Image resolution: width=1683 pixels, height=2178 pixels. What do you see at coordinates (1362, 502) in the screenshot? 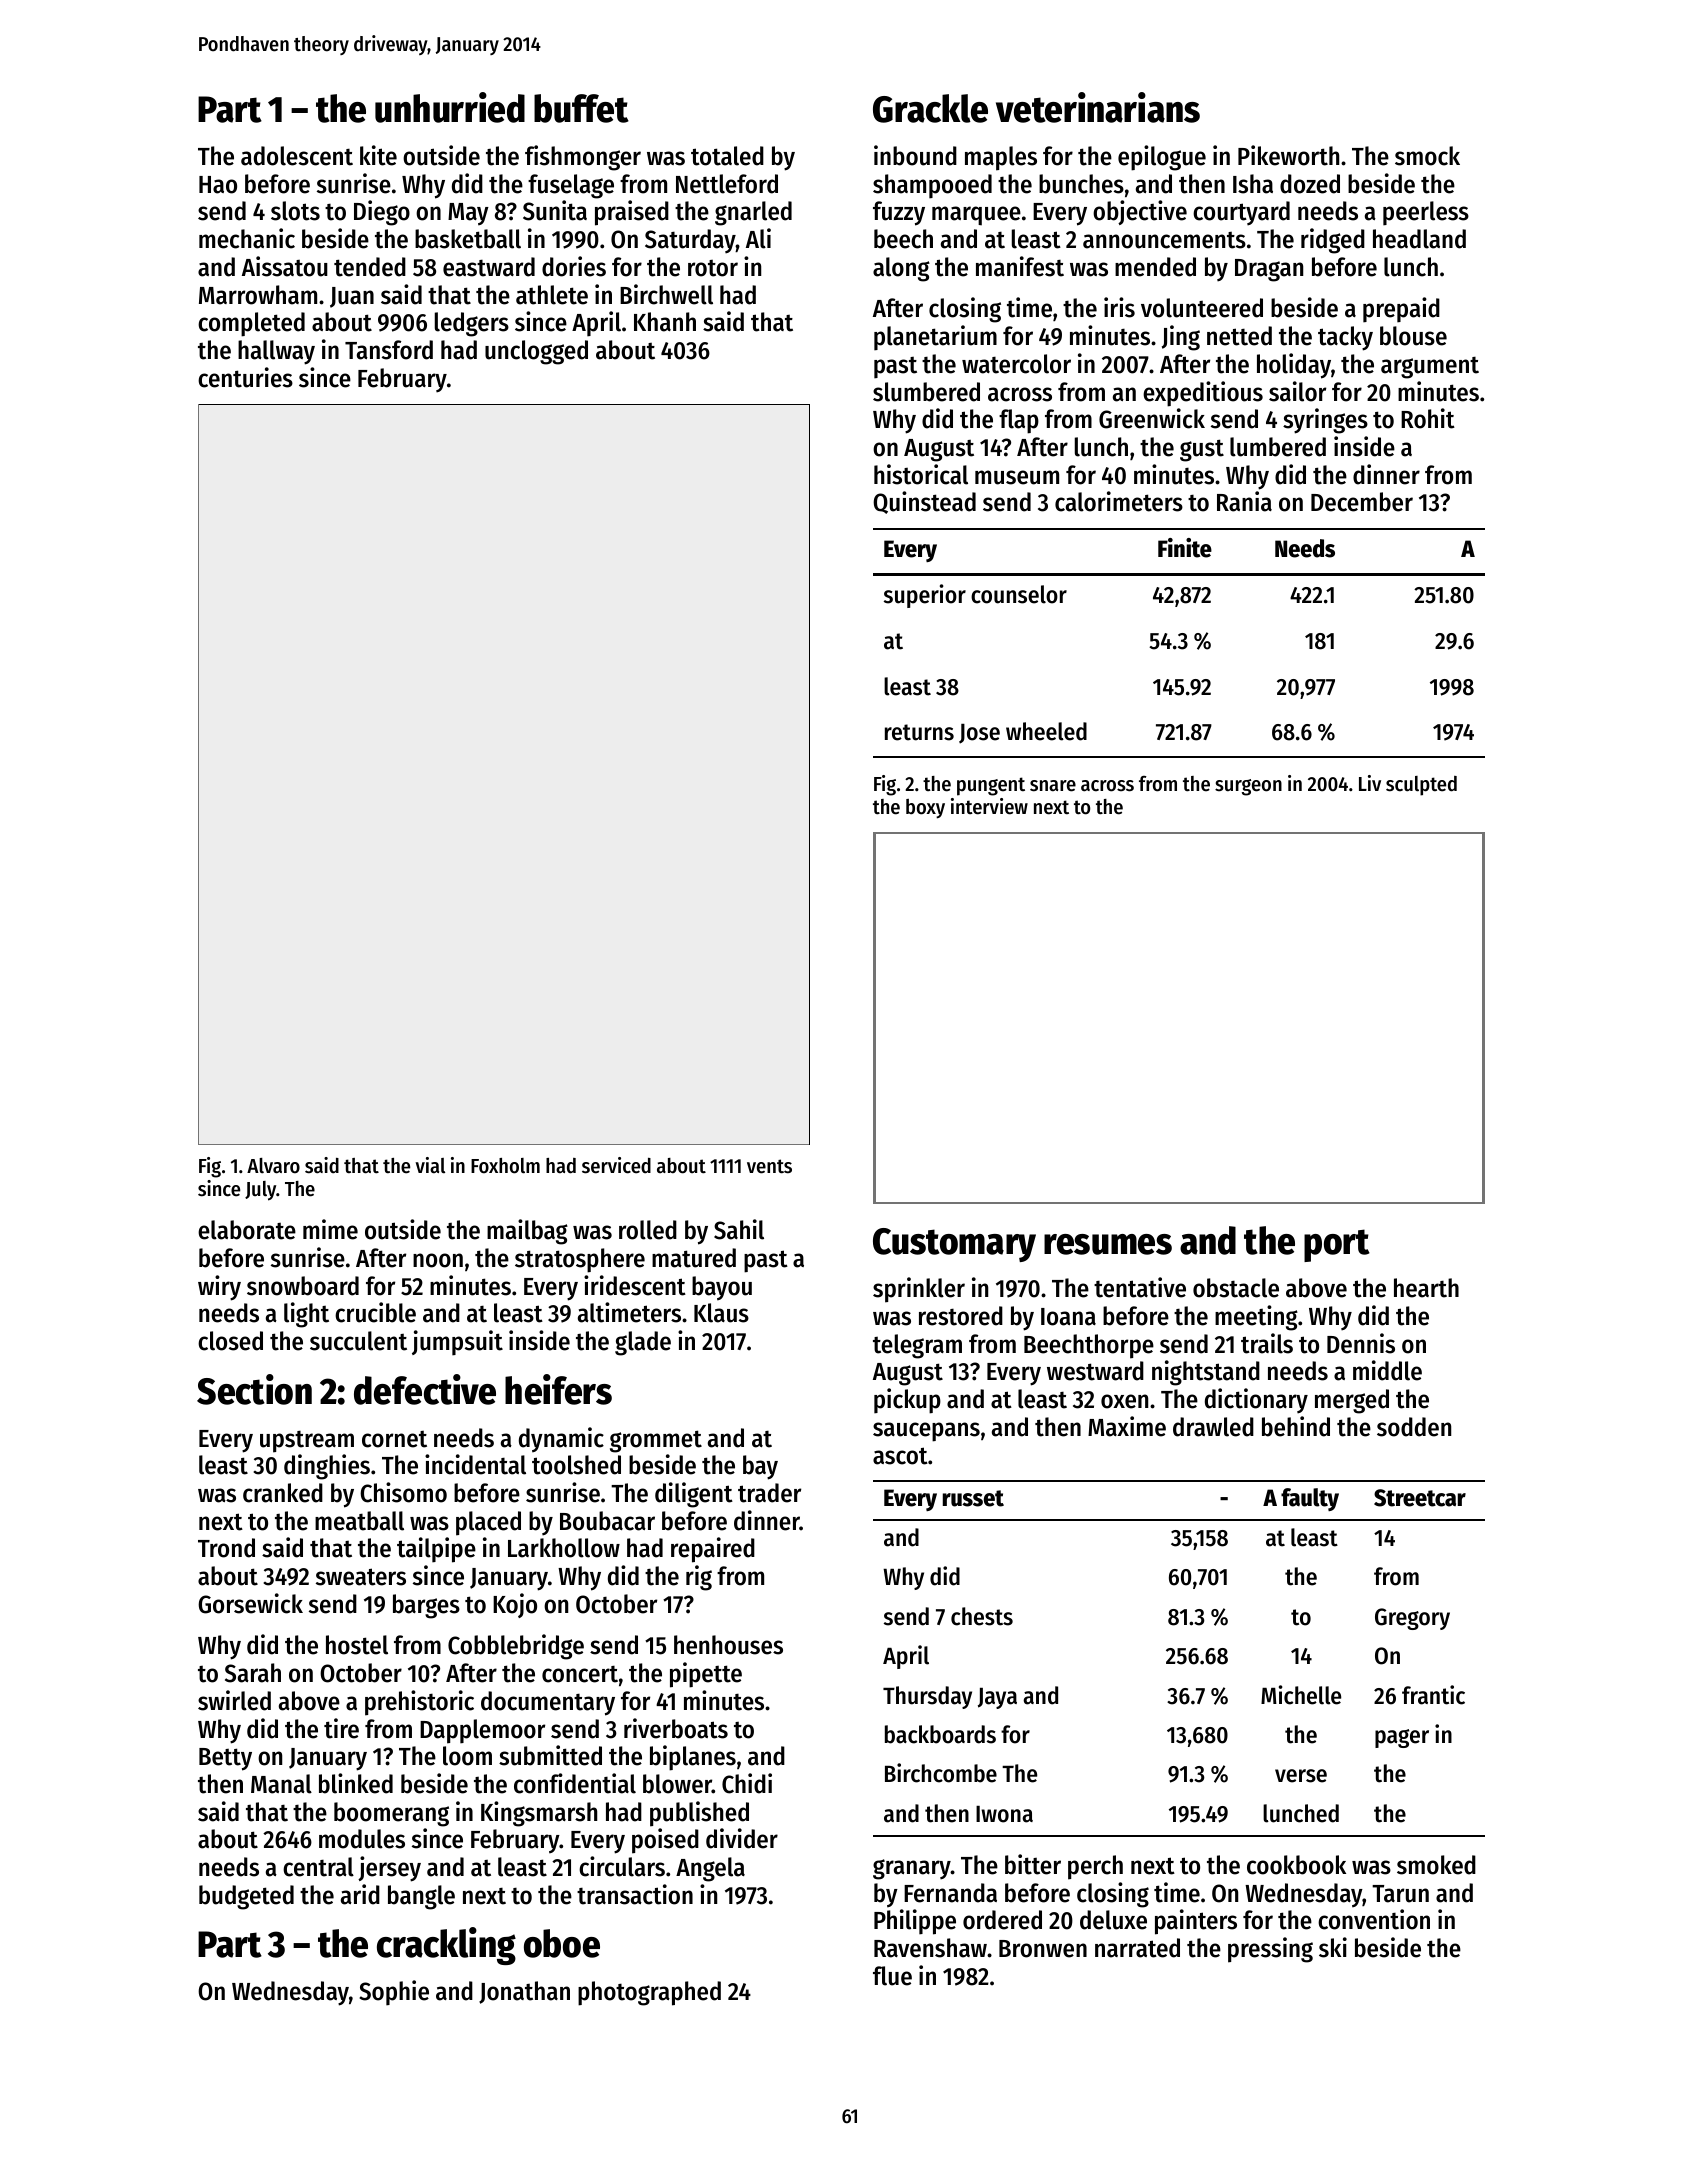
I see `December` at bounding box center [1362, 502].
